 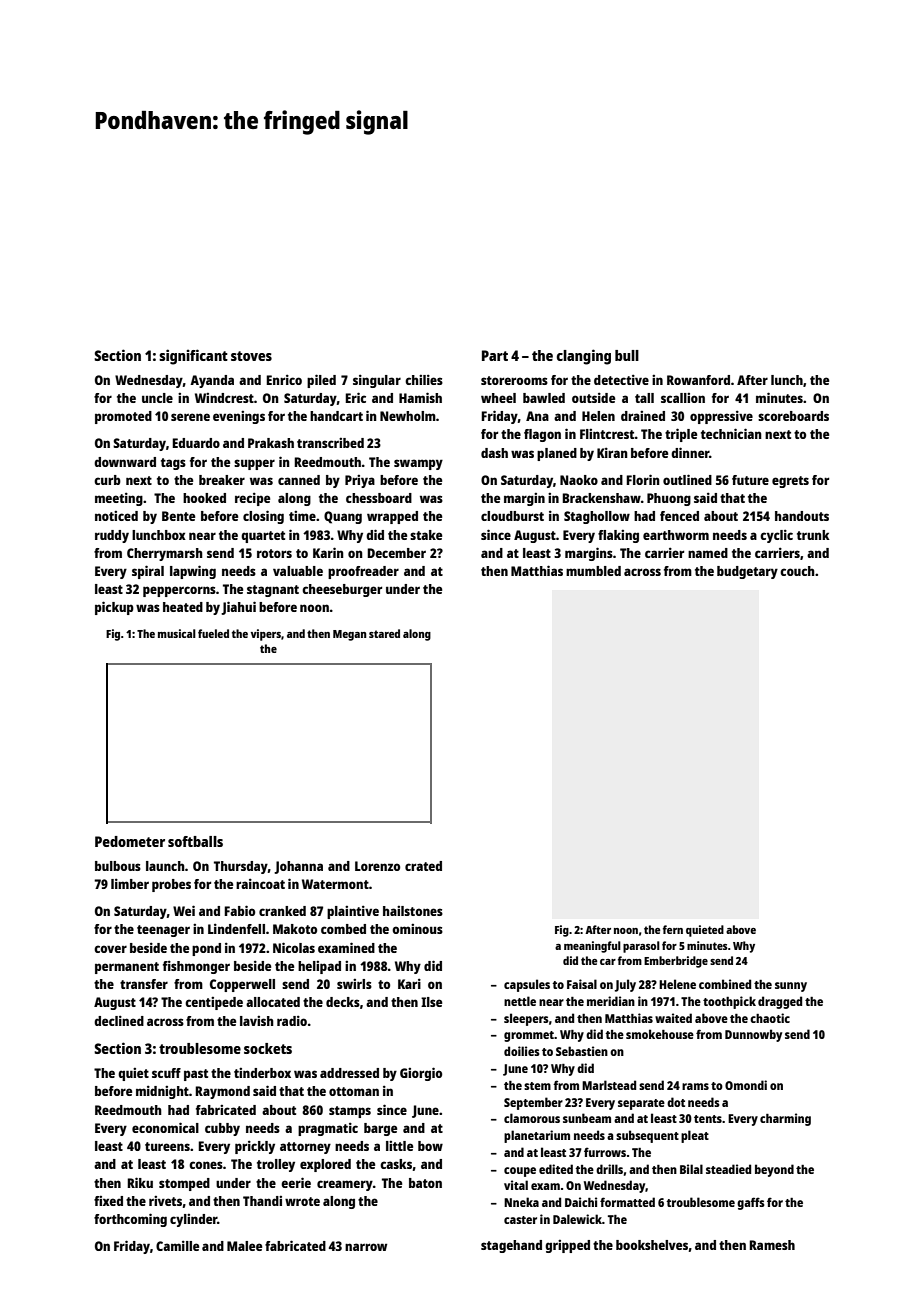 I want to click on Giorgio, so click(x=421, y=1074).
